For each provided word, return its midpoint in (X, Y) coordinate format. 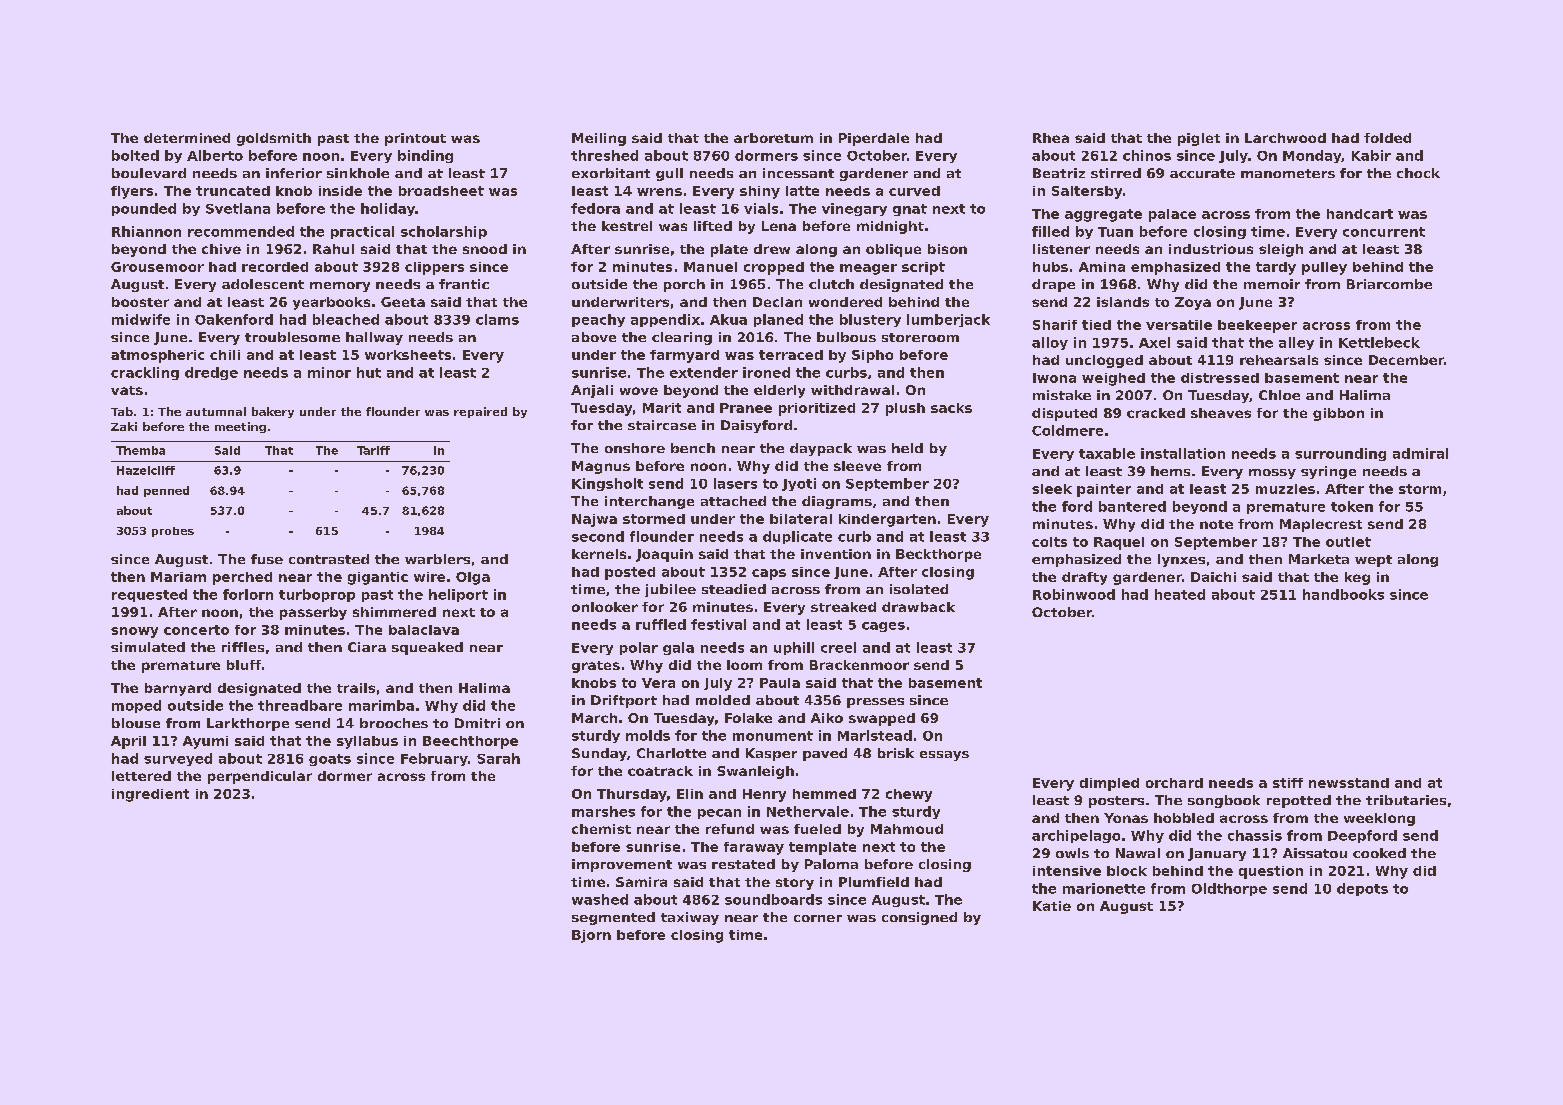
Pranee (746, 408)
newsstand (1349, 783)
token (1352, 506)
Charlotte (671, 753)
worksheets (408, 355)
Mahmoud (907, 829)
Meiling (599, 139)
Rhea (1051, 138)
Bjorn (591, 936)
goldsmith (274, 139)
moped (136, 706)
